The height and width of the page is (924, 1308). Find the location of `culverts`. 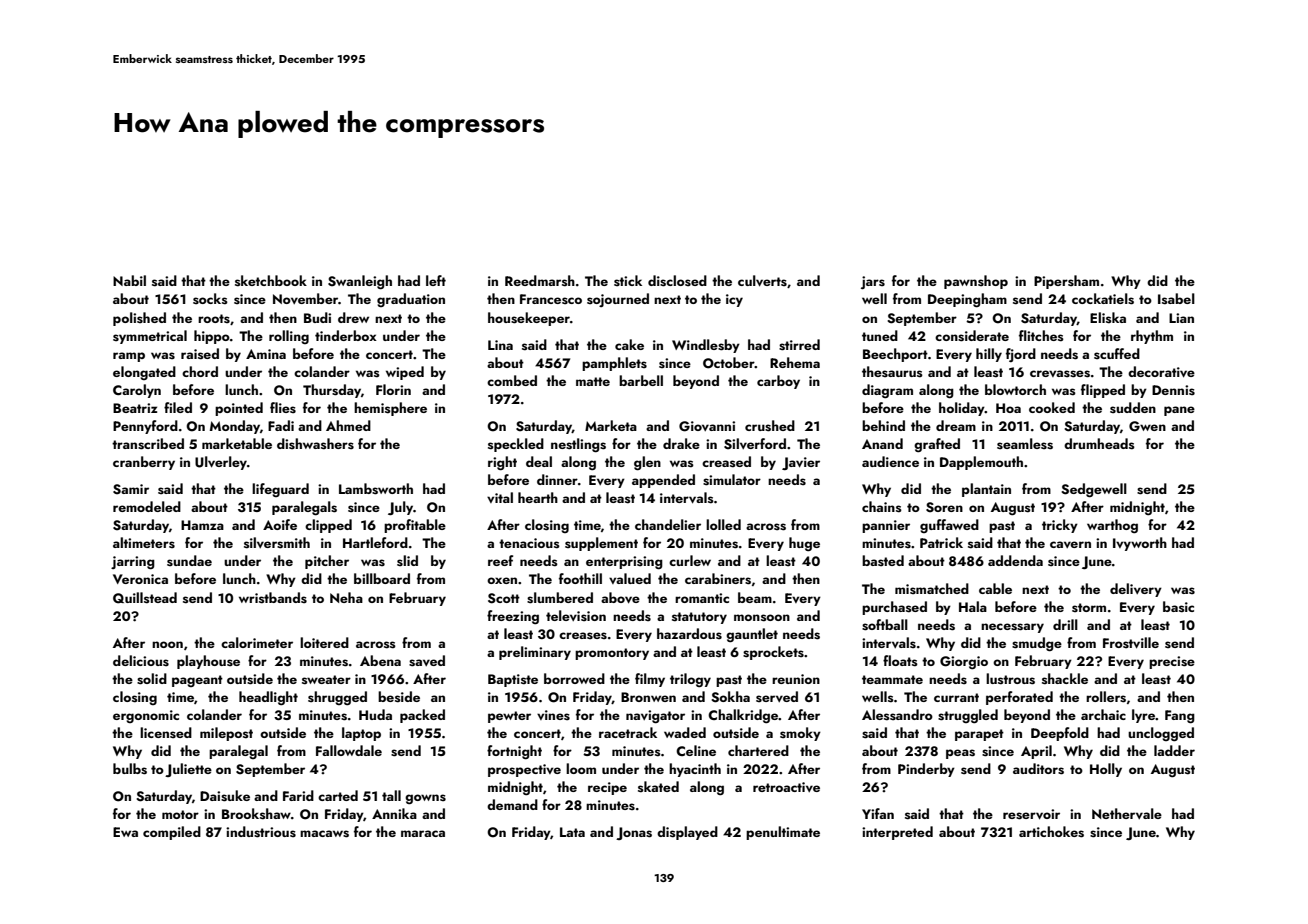

culverts is located at coordinates (762, 281).
